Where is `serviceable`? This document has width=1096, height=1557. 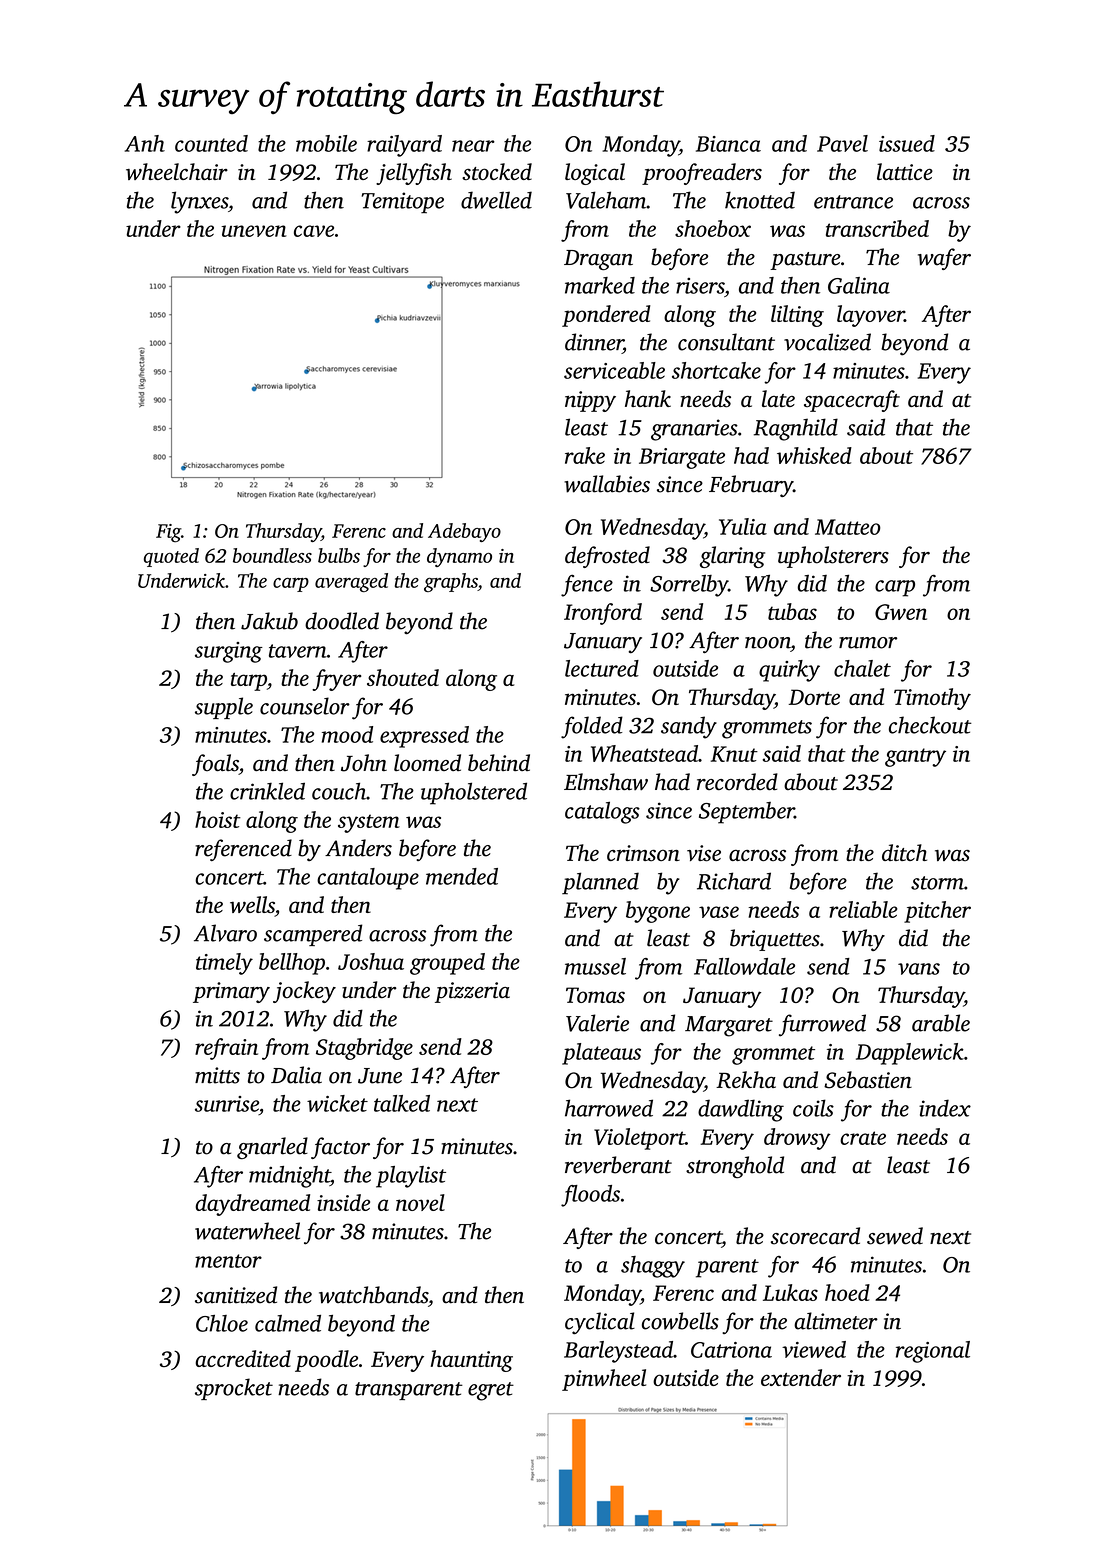
serviceable is located at coordinates (614, 370).
